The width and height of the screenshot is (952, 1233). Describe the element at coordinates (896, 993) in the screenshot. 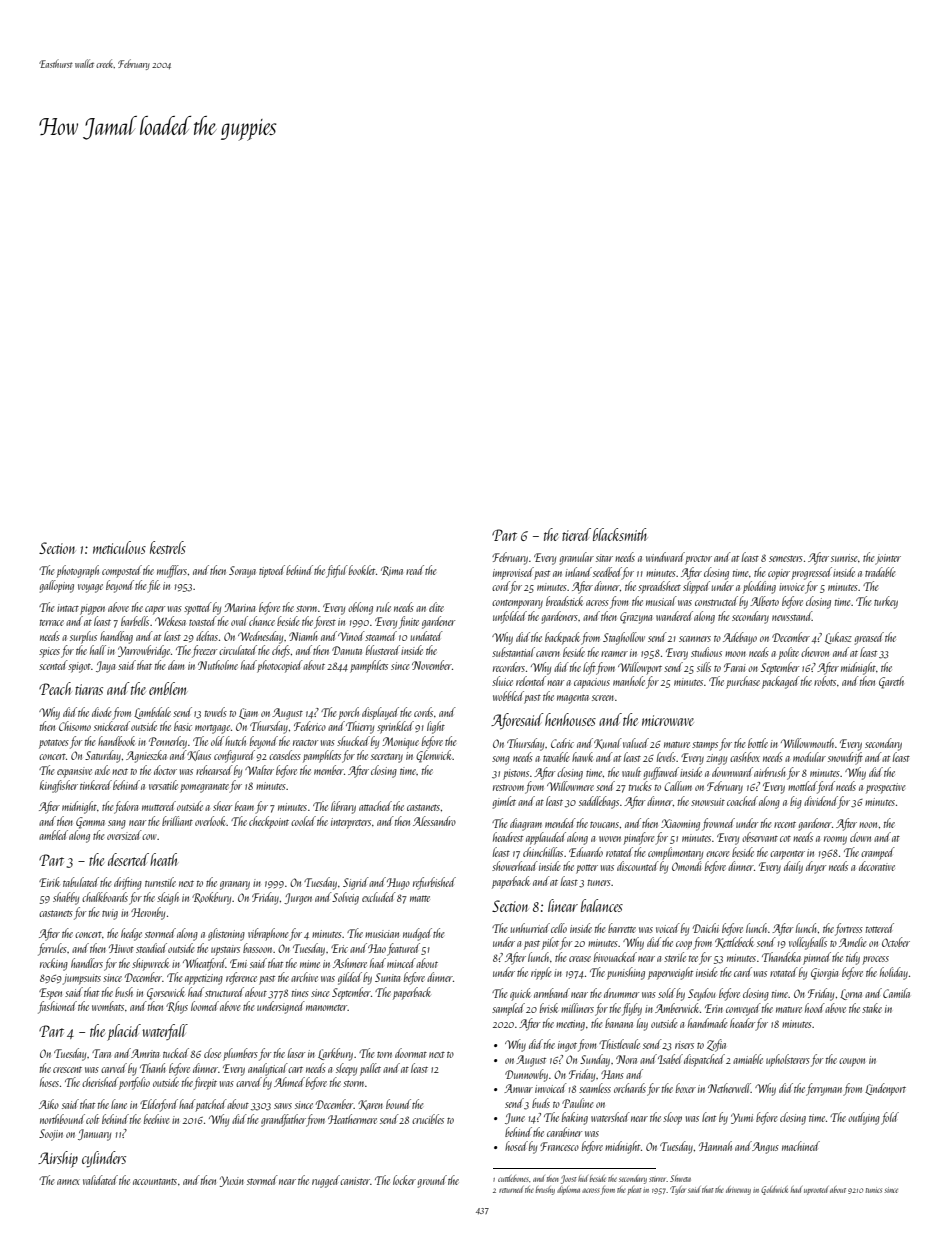

I see `Camila` at that location.
